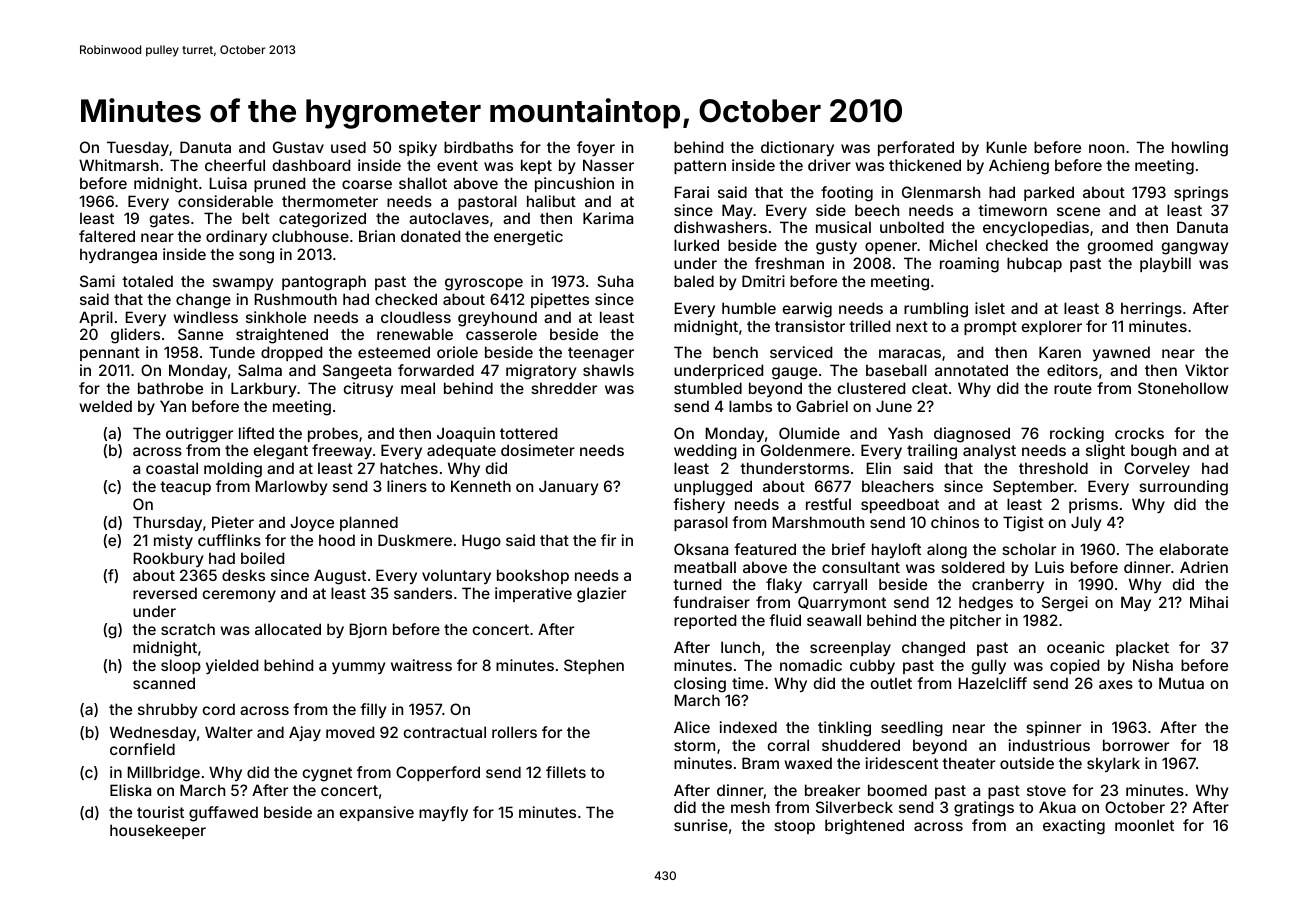  I want to click on meatball, so click(705, 567).
